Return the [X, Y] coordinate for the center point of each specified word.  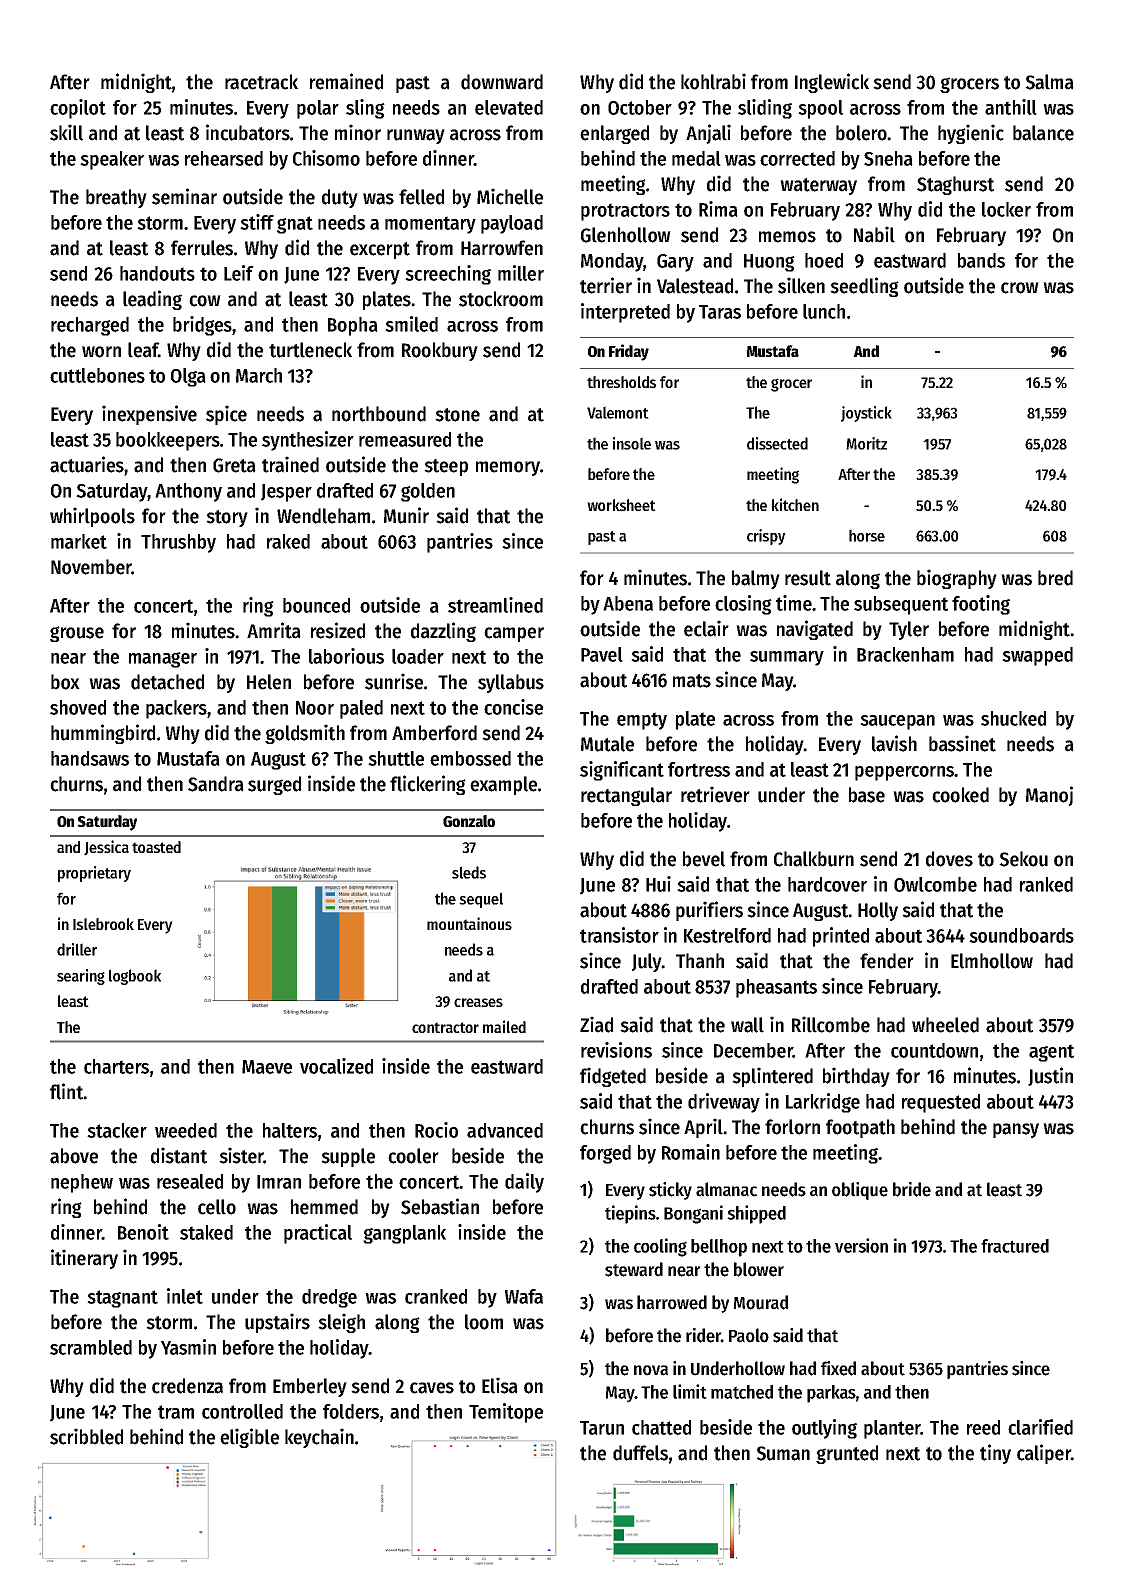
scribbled [86, 1436]
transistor [619, 935]
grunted [847, 1454]
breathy [116, 198]
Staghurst [955, 185]
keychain [319, 1438]
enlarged [614, 134]
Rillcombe [831, 1024]
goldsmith [305, 734]
